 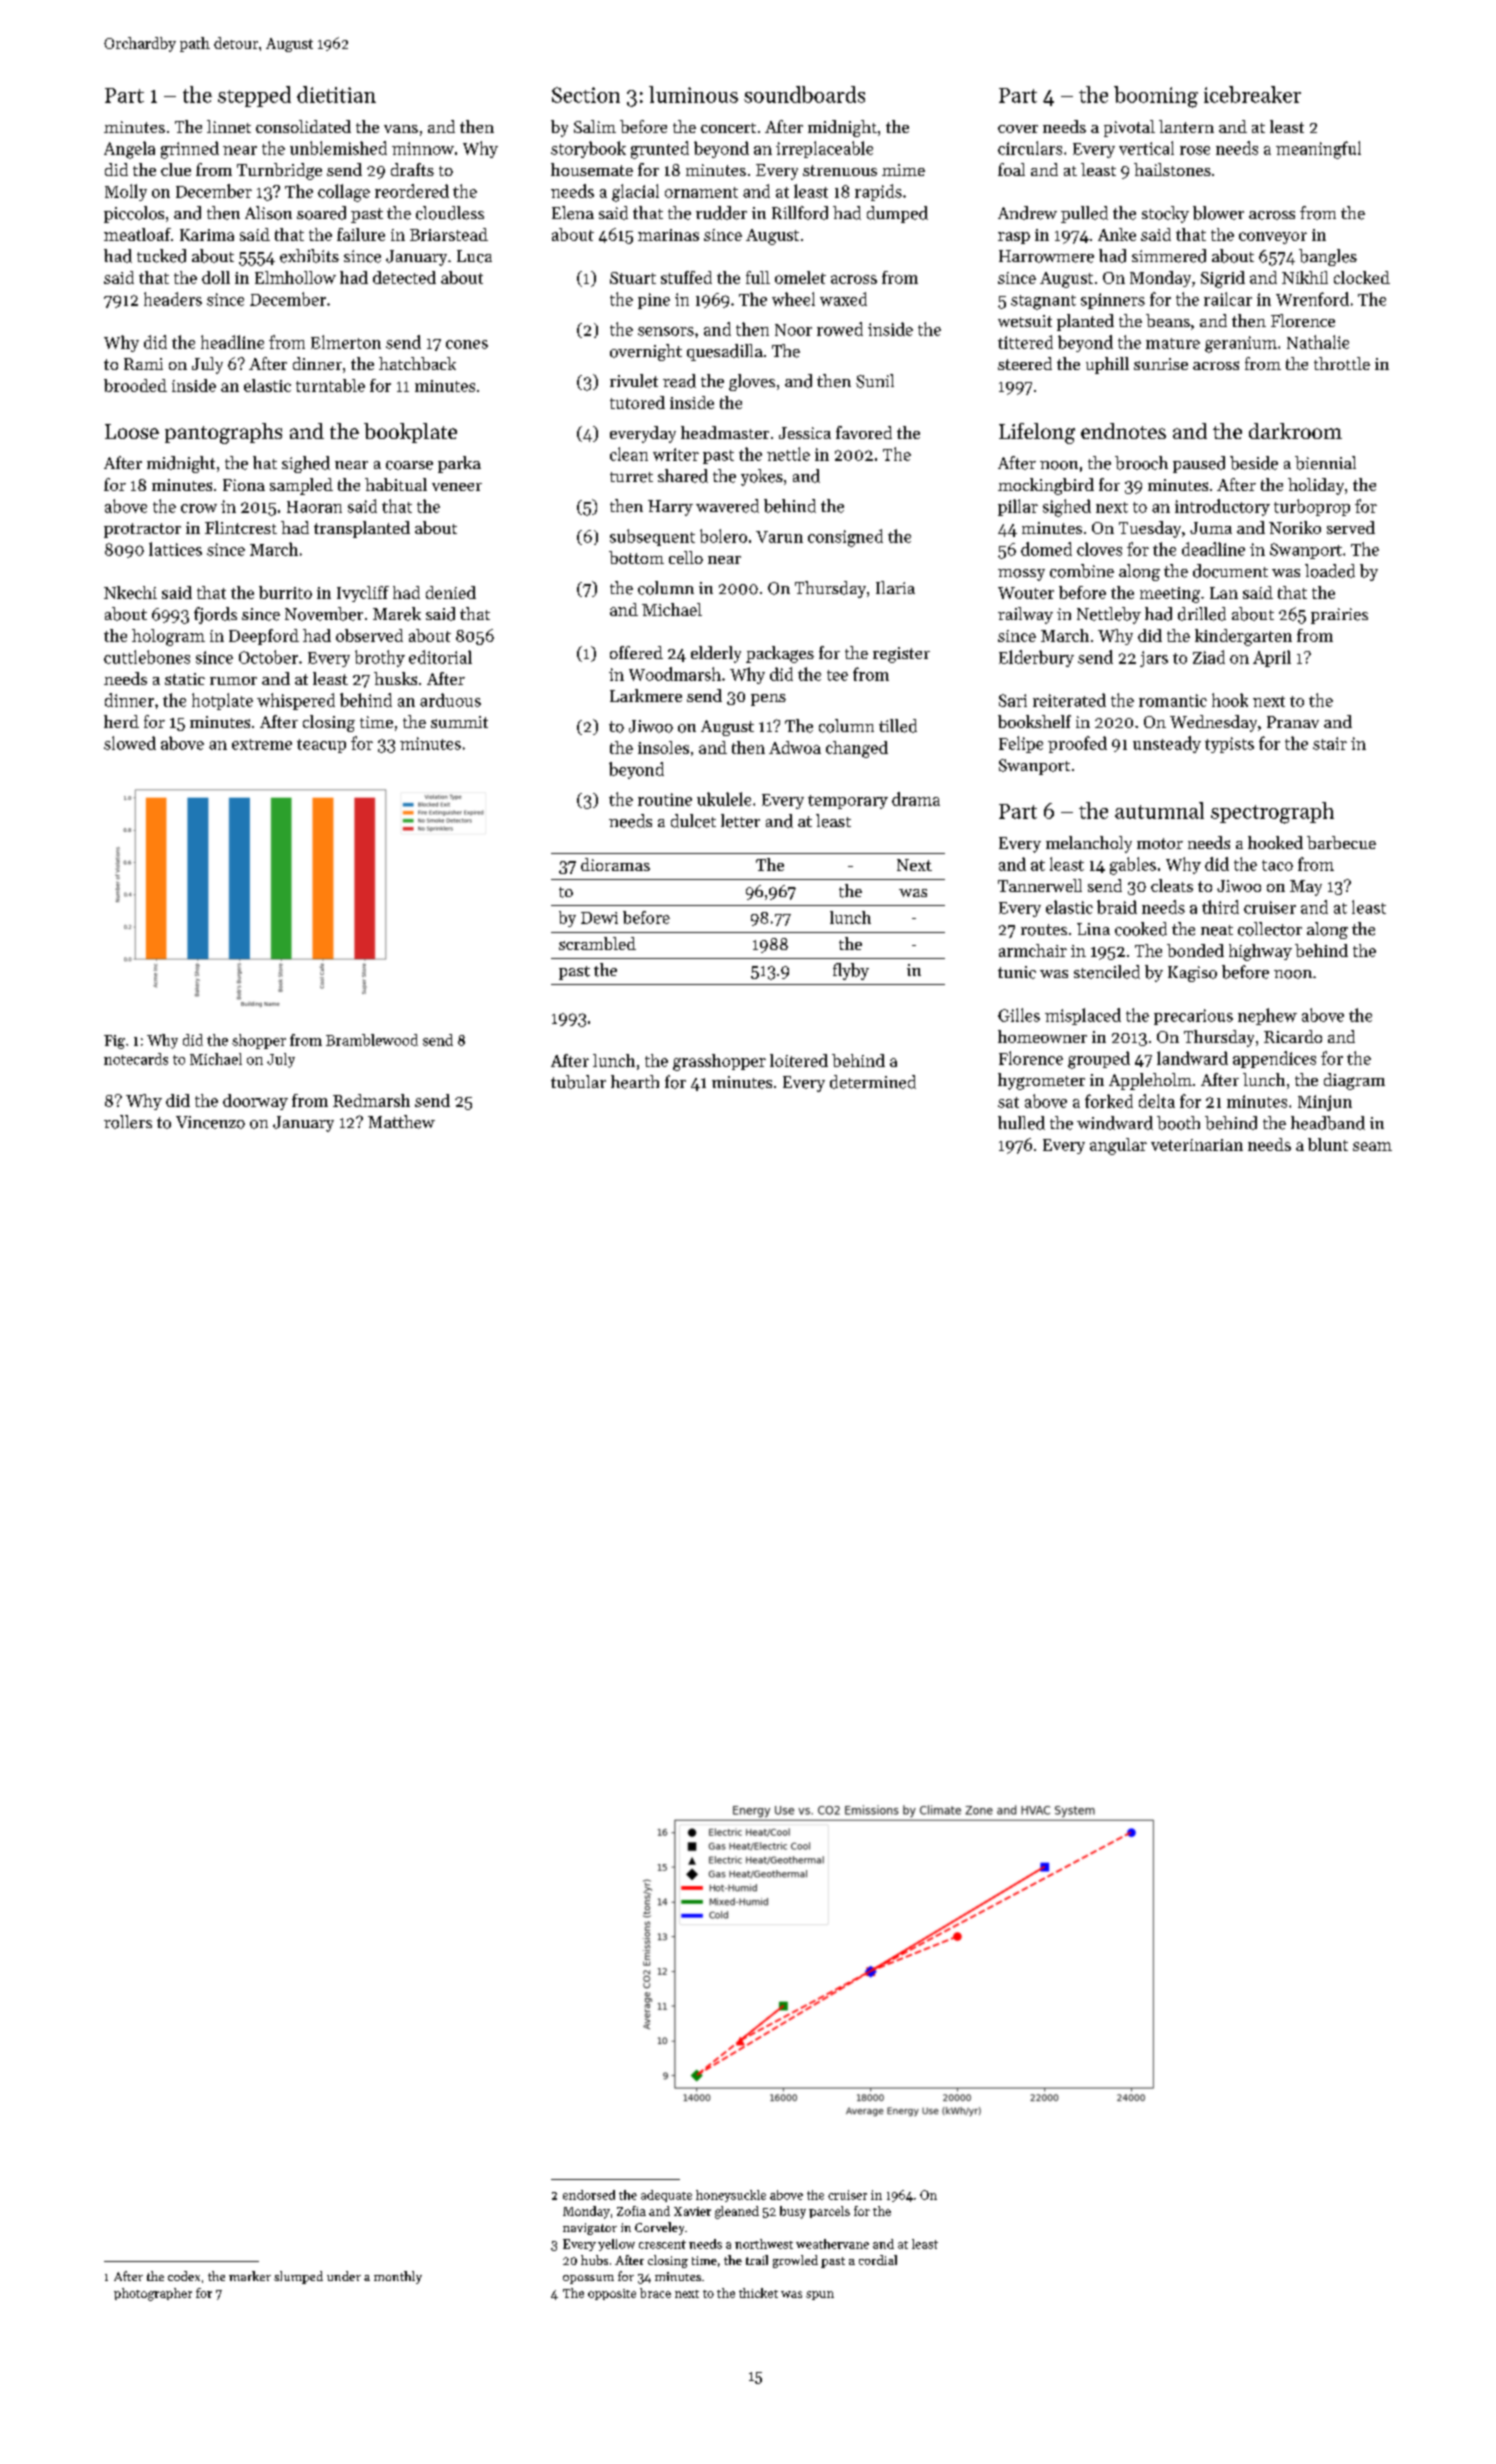 What do you see at coordinates (136, 1059) in the page?
I see `notecards` at bounding box center [136, 1059].
